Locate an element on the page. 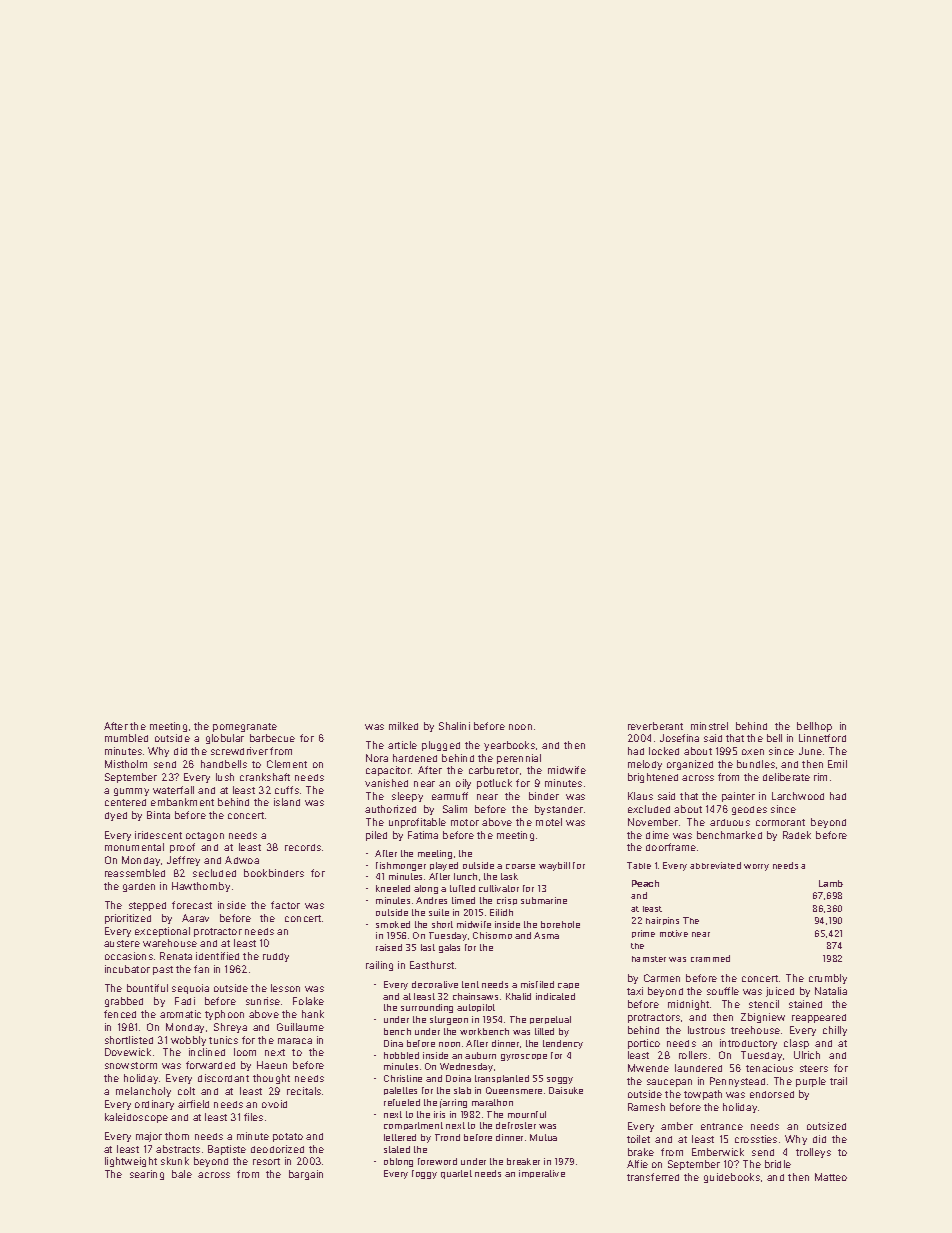 The width and height of the page is (952, 1233). minstrel is located at coordinates (709, 726).
